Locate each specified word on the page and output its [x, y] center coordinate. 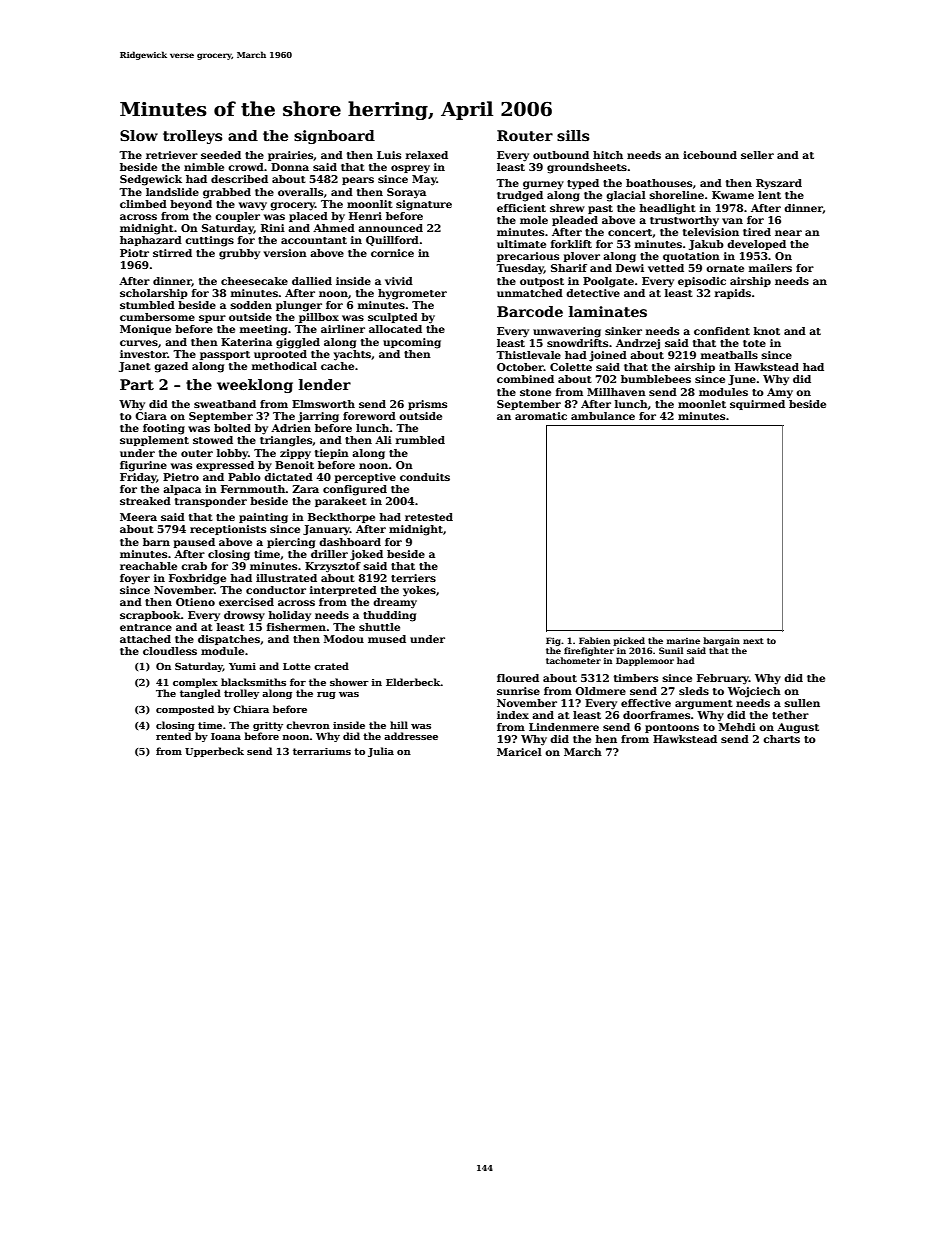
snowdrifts [577, 343]
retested [429, 517]
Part [137, 384]
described [239, 179]
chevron [308, 725]
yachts [352, 355]
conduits [425, 477]
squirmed [757, 405]
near [788, 233]
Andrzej [638, 344]
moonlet [702, 404]
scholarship [154, 294]
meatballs [729, 355]
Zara [305, 489]
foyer [135, 579]
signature [424, 205]
